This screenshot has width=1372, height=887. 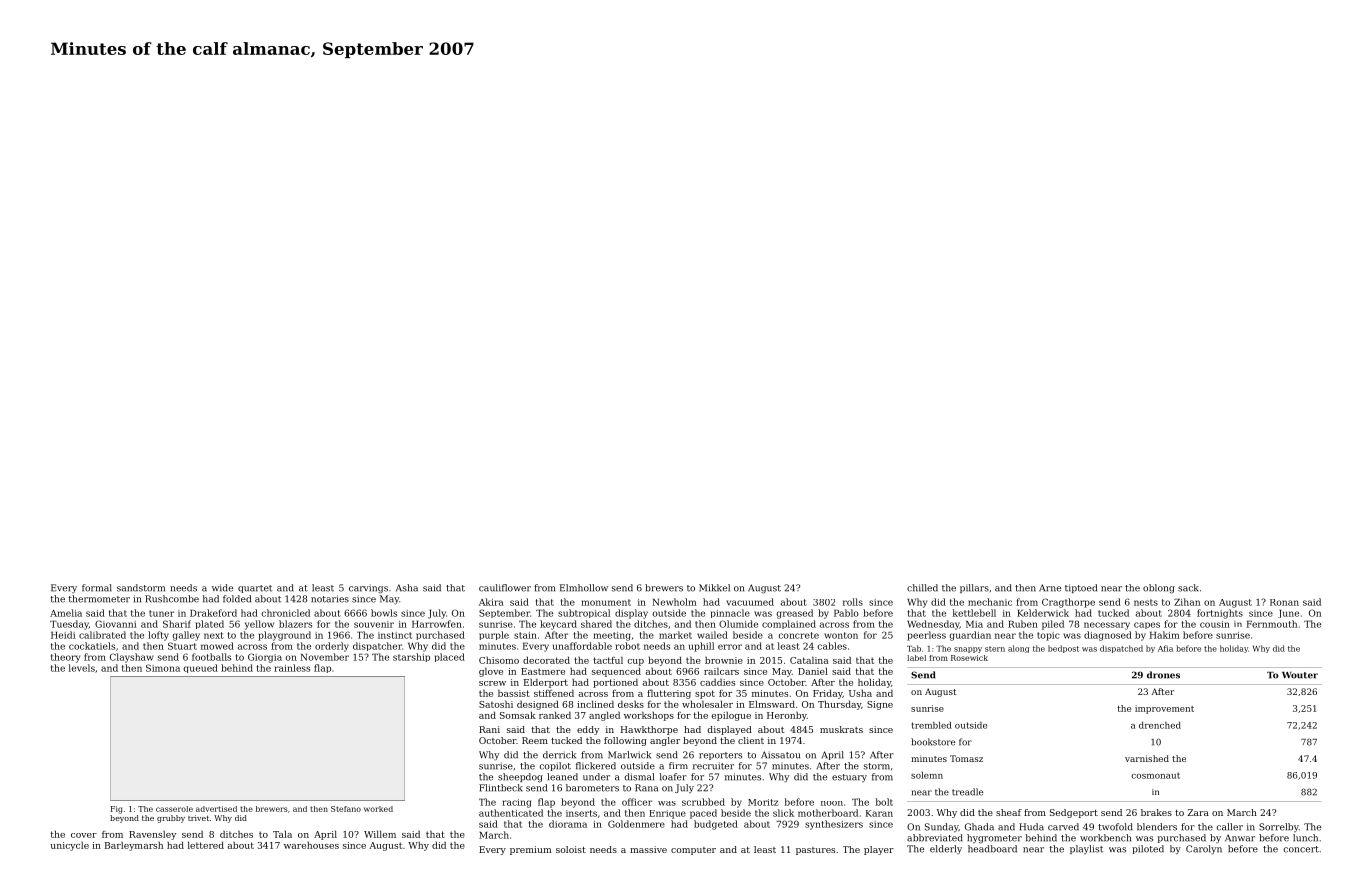 I want to click on pastures, so click(x=815, y=851).
